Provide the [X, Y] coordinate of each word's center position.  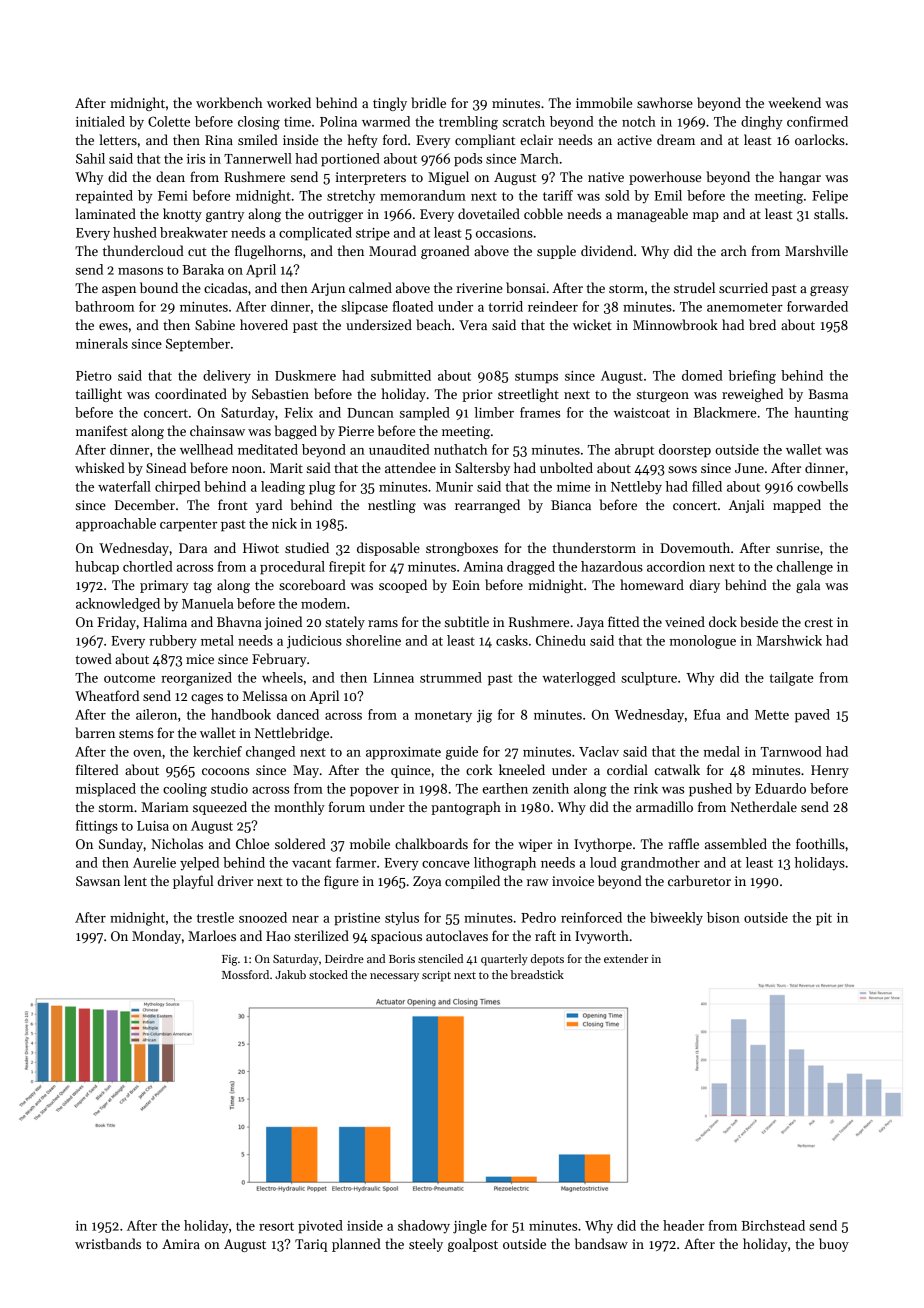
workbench [229, 102]
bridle [428, 102]
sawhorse [665, 102]
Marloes [212, 935]
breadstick [537, 974]
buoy [834, 1245]
